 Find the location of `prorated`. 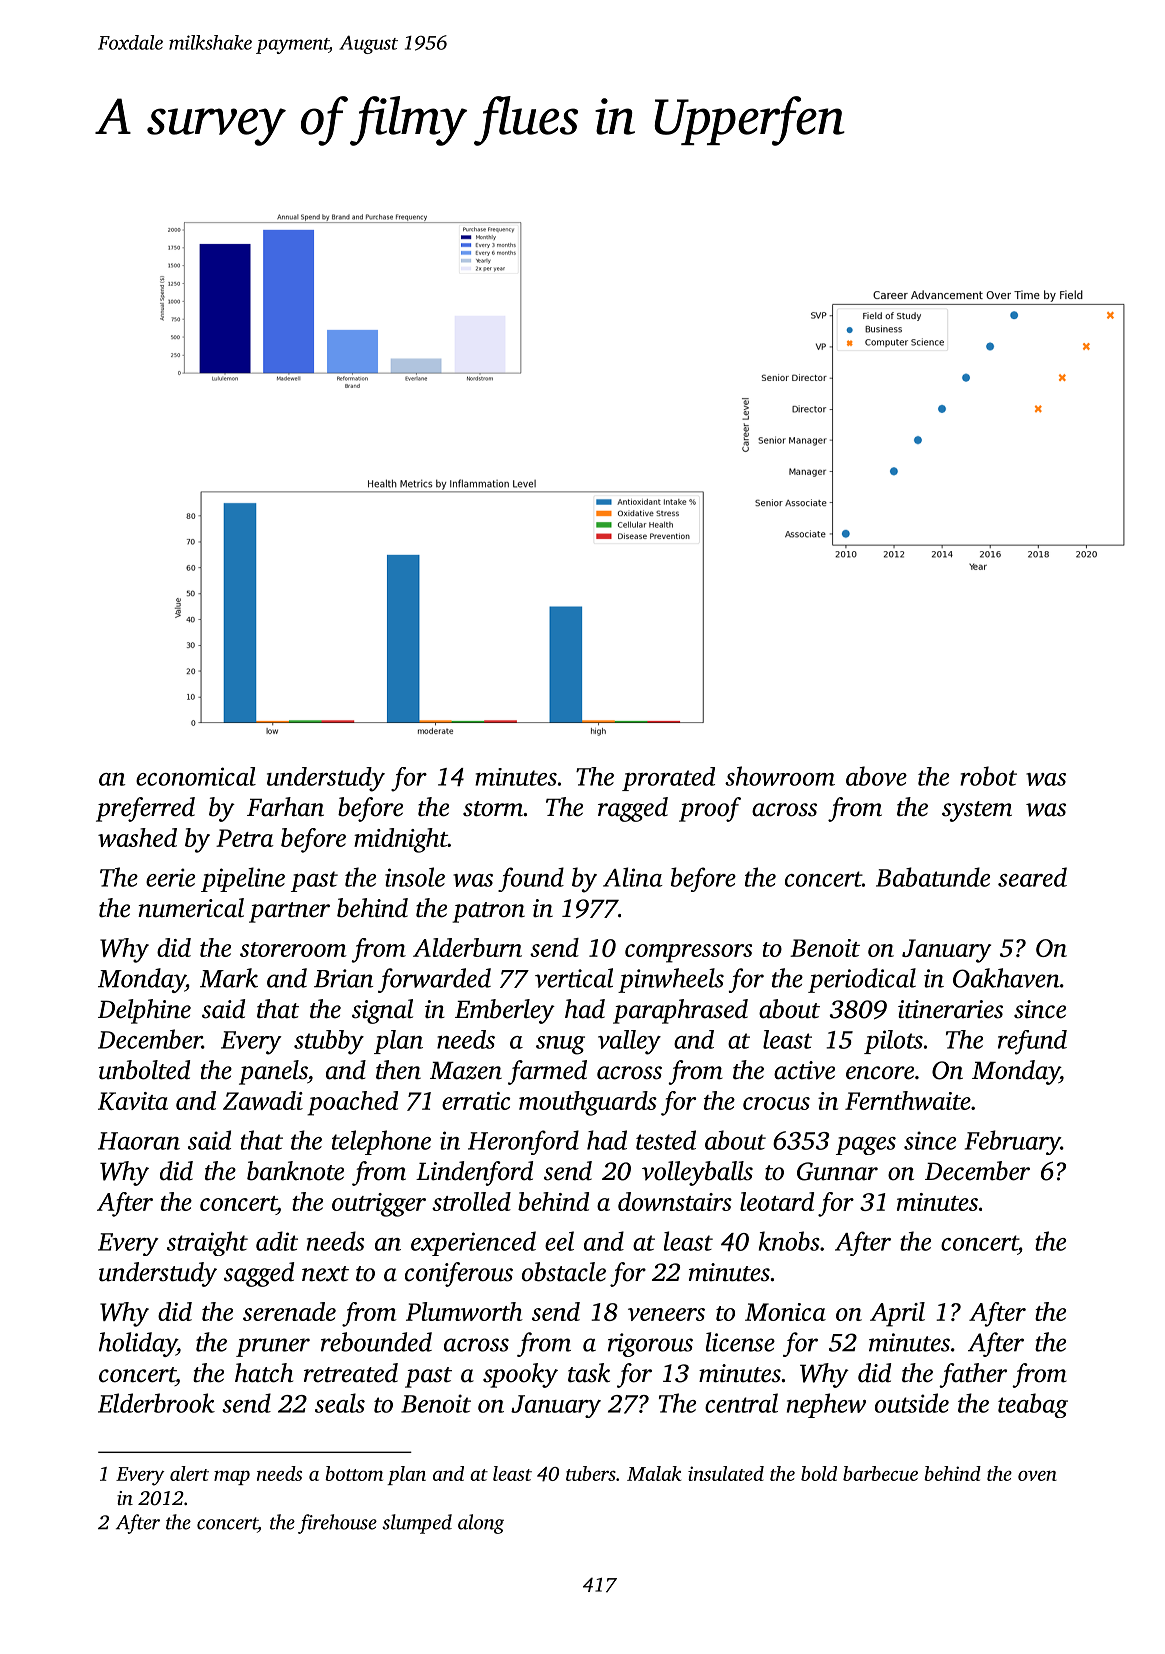

prorated is located at coordinates (668, 779).
